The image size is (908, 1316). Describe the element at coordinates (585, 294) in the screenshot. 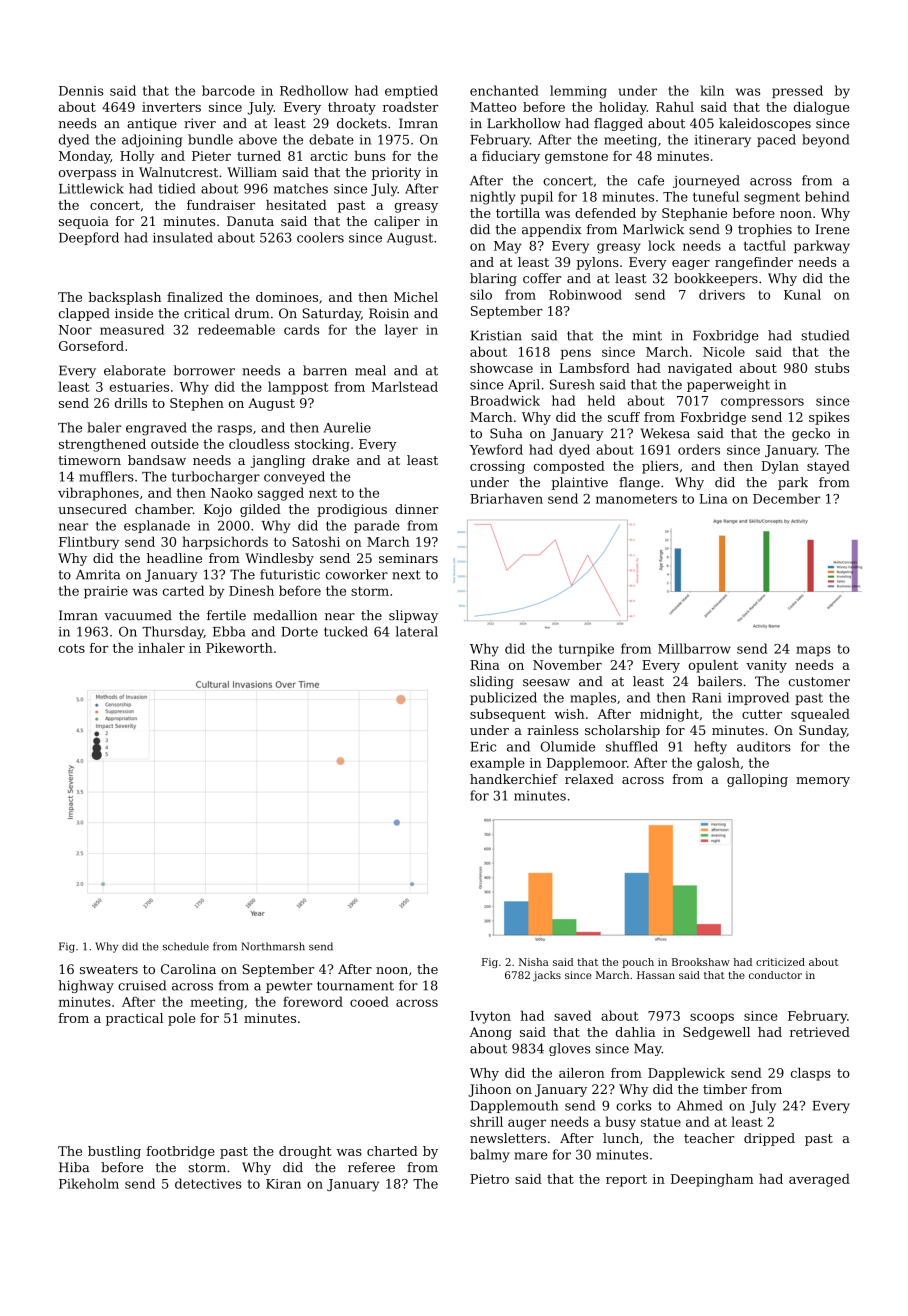

I see `Robinwood` at that location.
